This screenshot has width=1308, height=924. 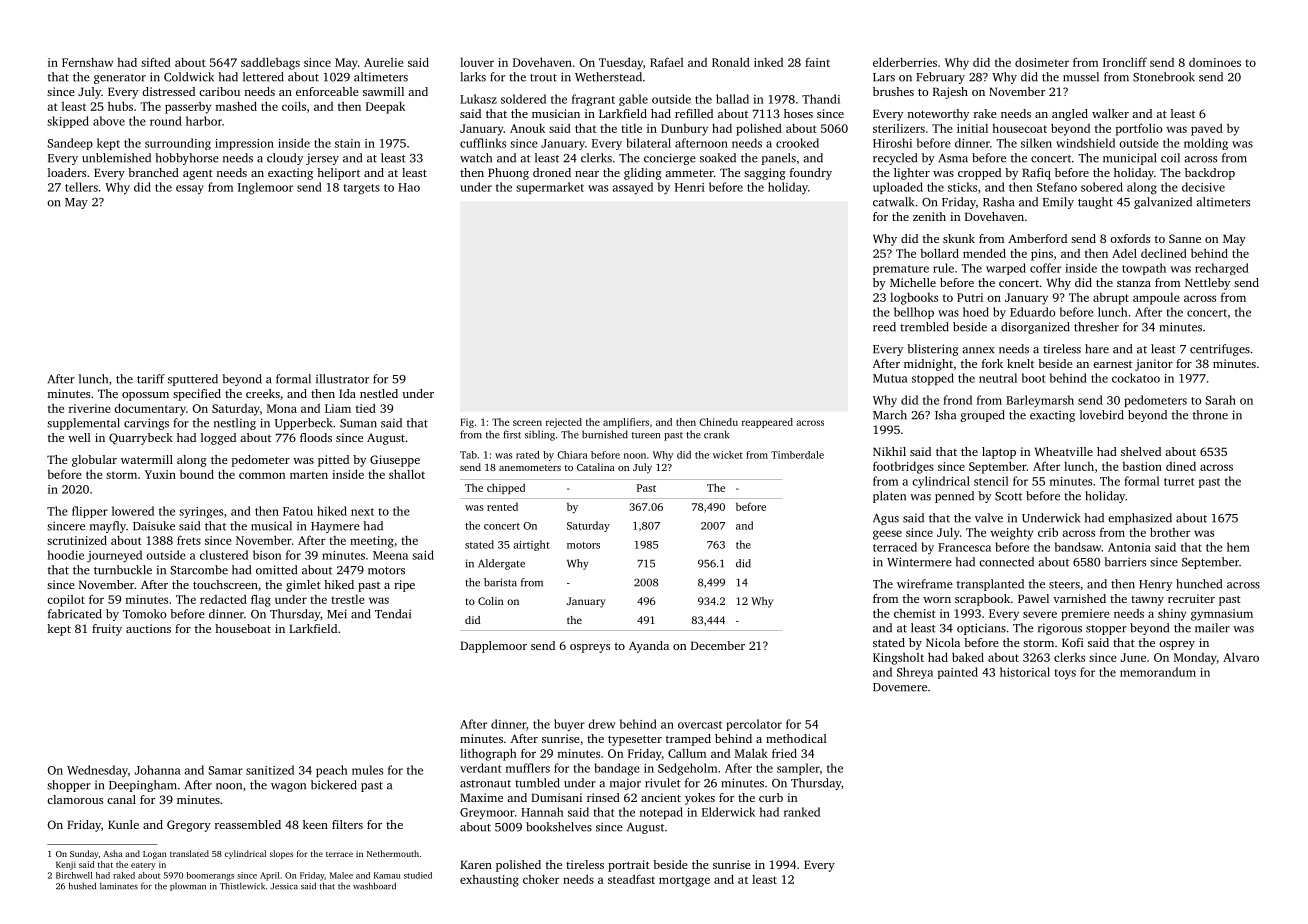 I want to click on copilot, so click(x=66, y=601).
